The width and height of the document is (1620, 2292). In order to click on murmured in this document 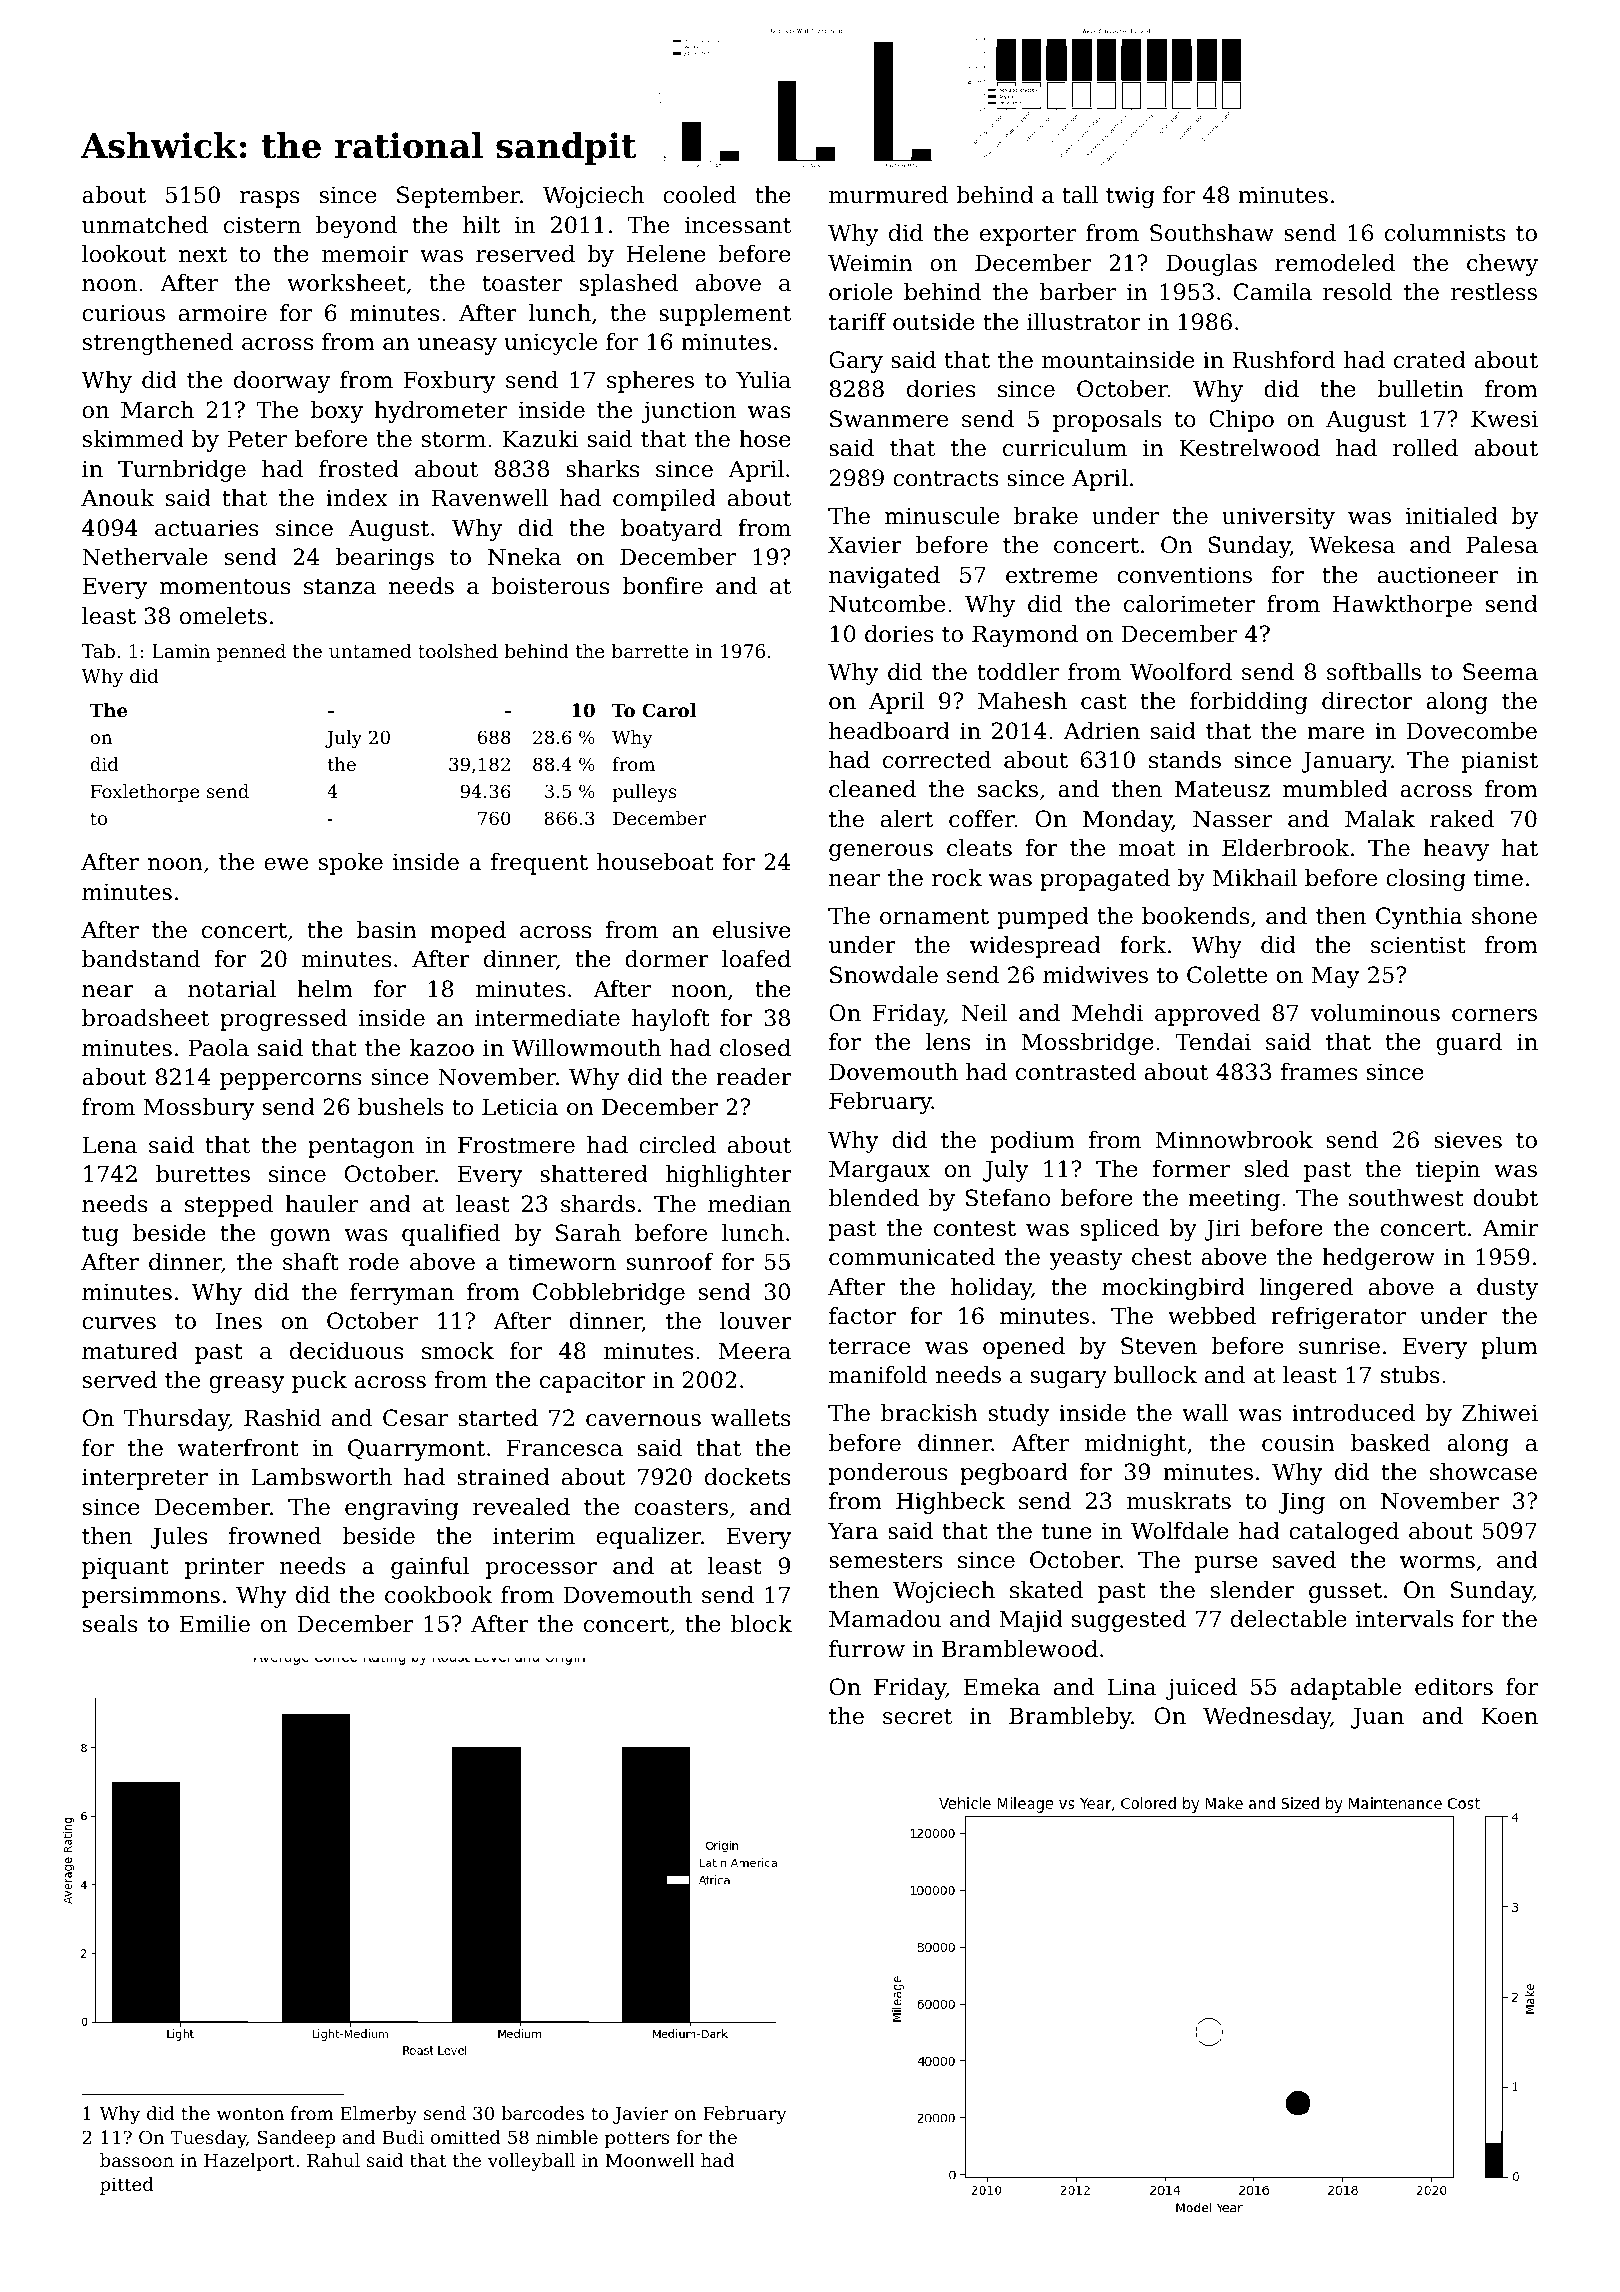, I will do `click(888, 195)`.
